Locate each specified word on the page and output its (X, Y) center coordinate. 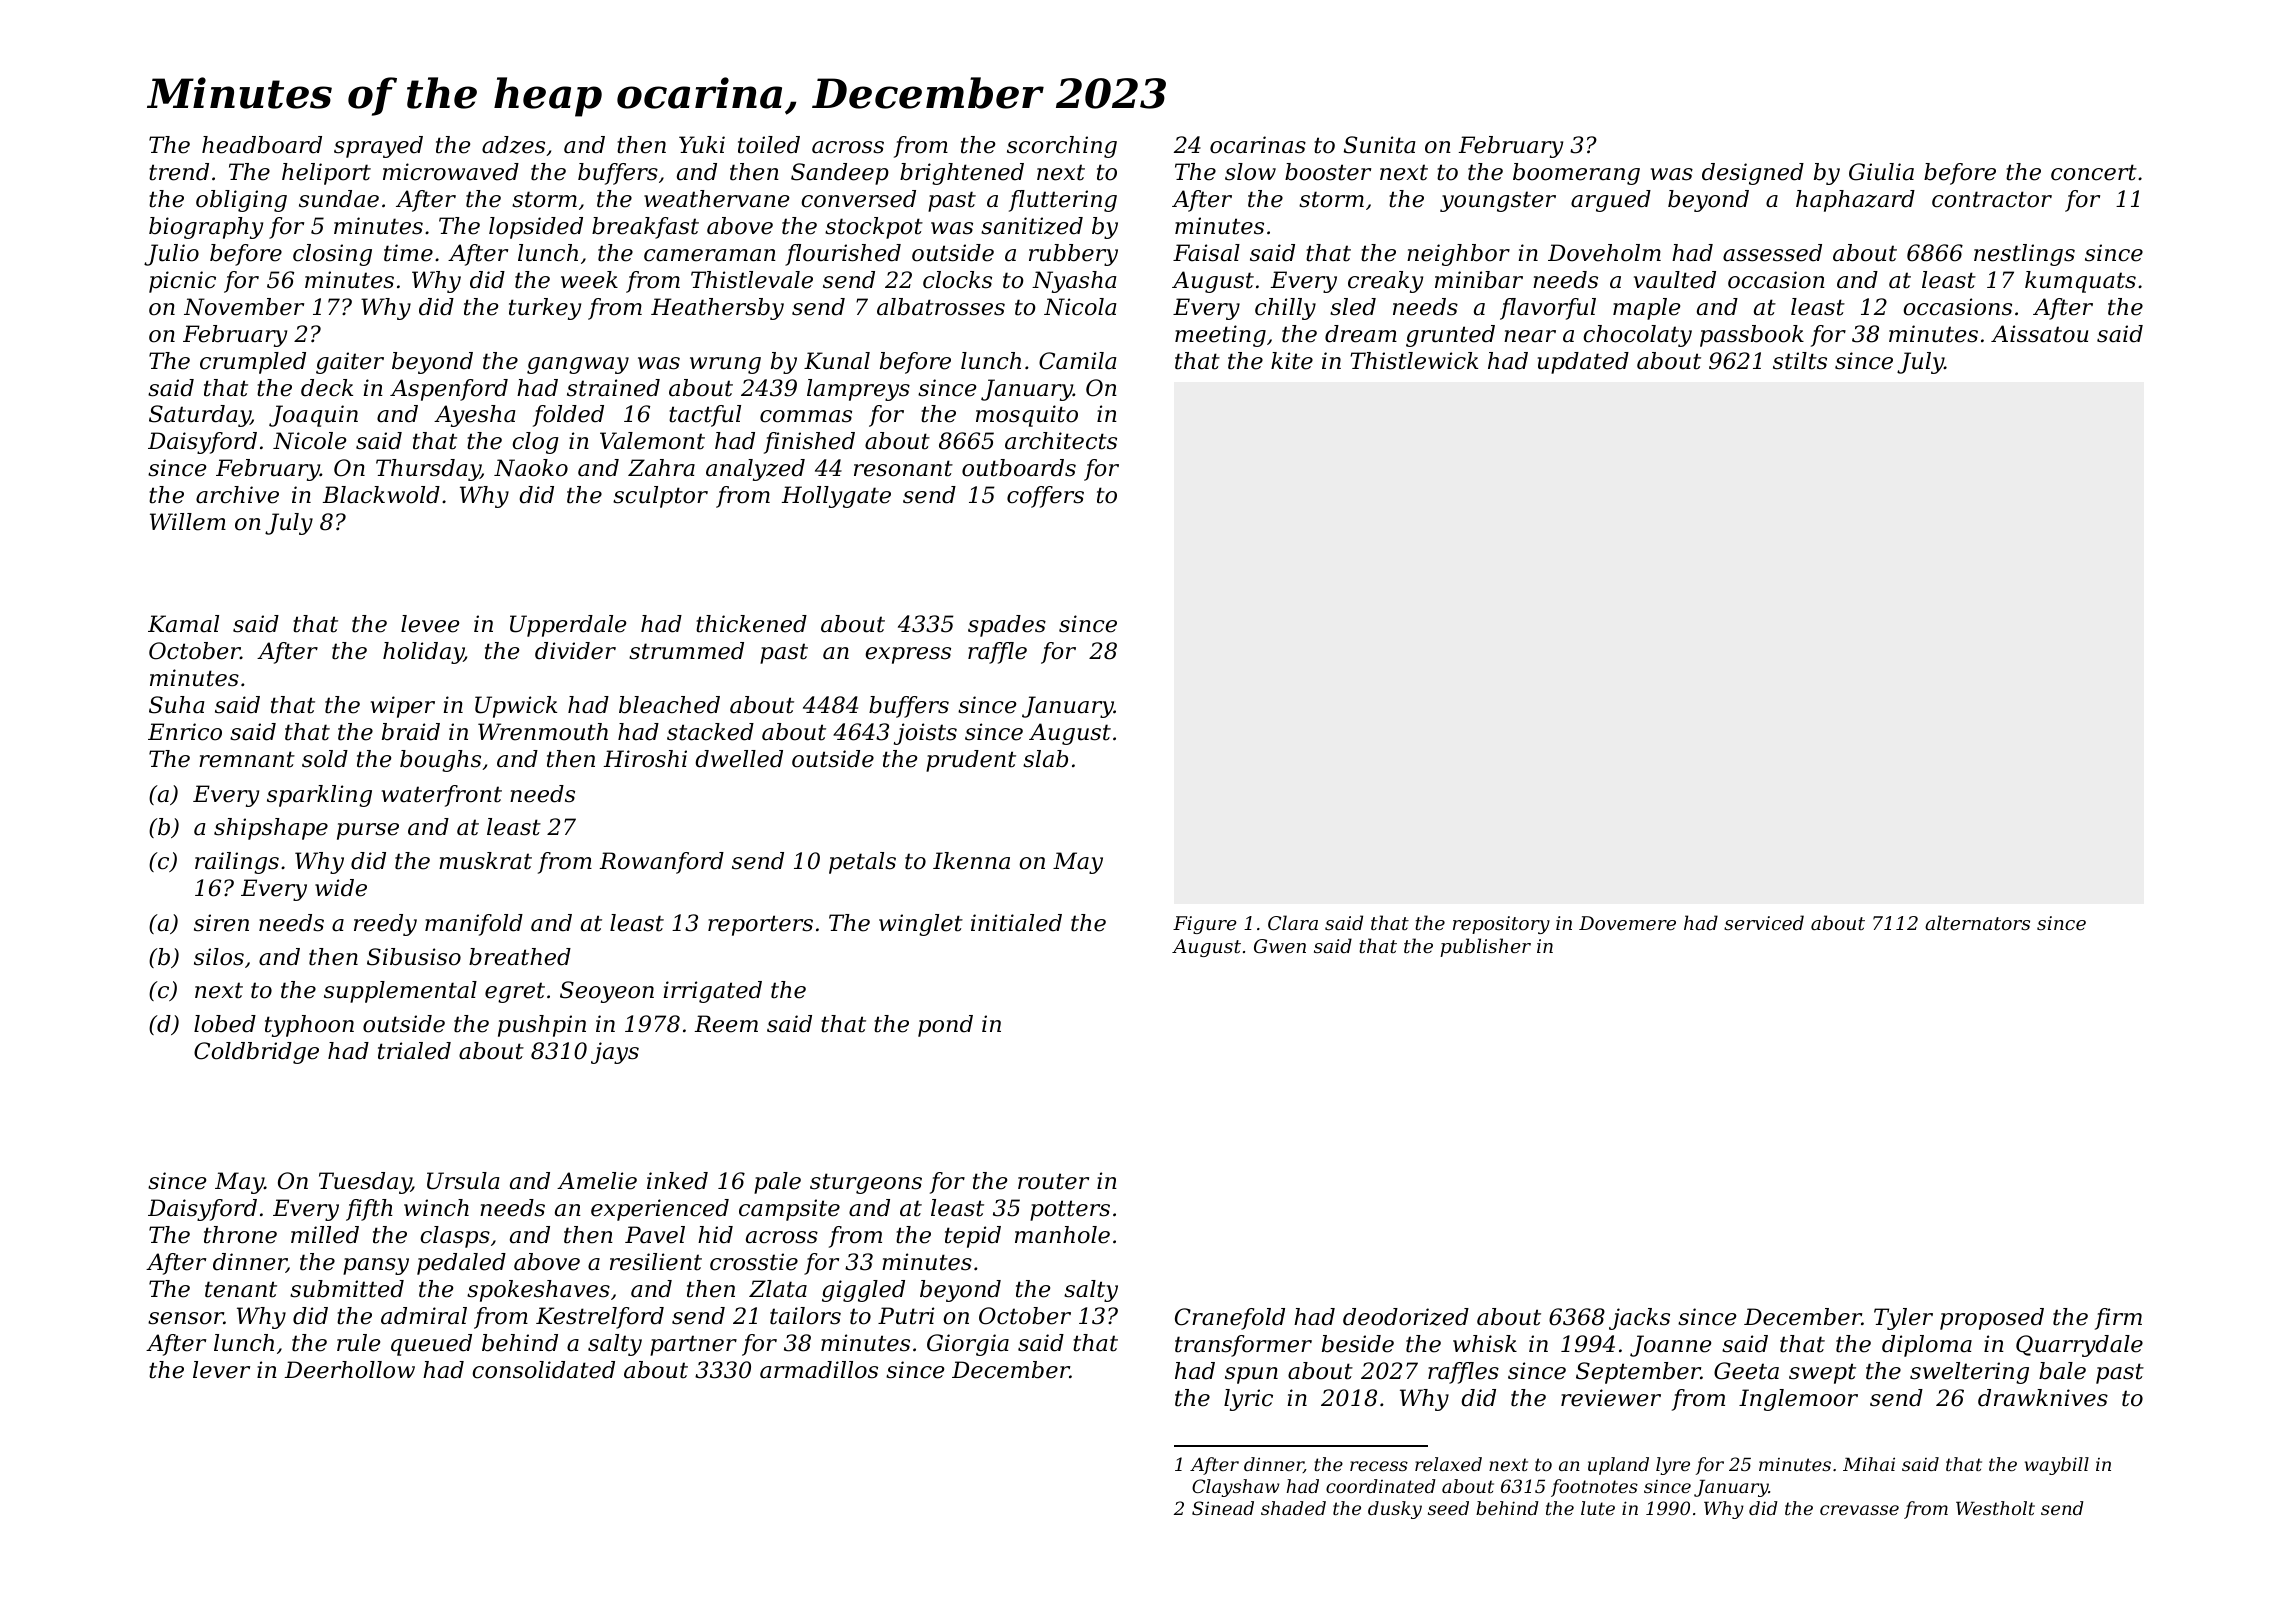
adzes (513, 145)
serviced (1764, 922)
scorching (1062, 147)
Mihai (1869, 1464)
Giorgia (968, 1345)
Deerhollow (350, 1370)
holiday (423, 653)
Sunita (1379, 145)
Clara (1293, 922)
